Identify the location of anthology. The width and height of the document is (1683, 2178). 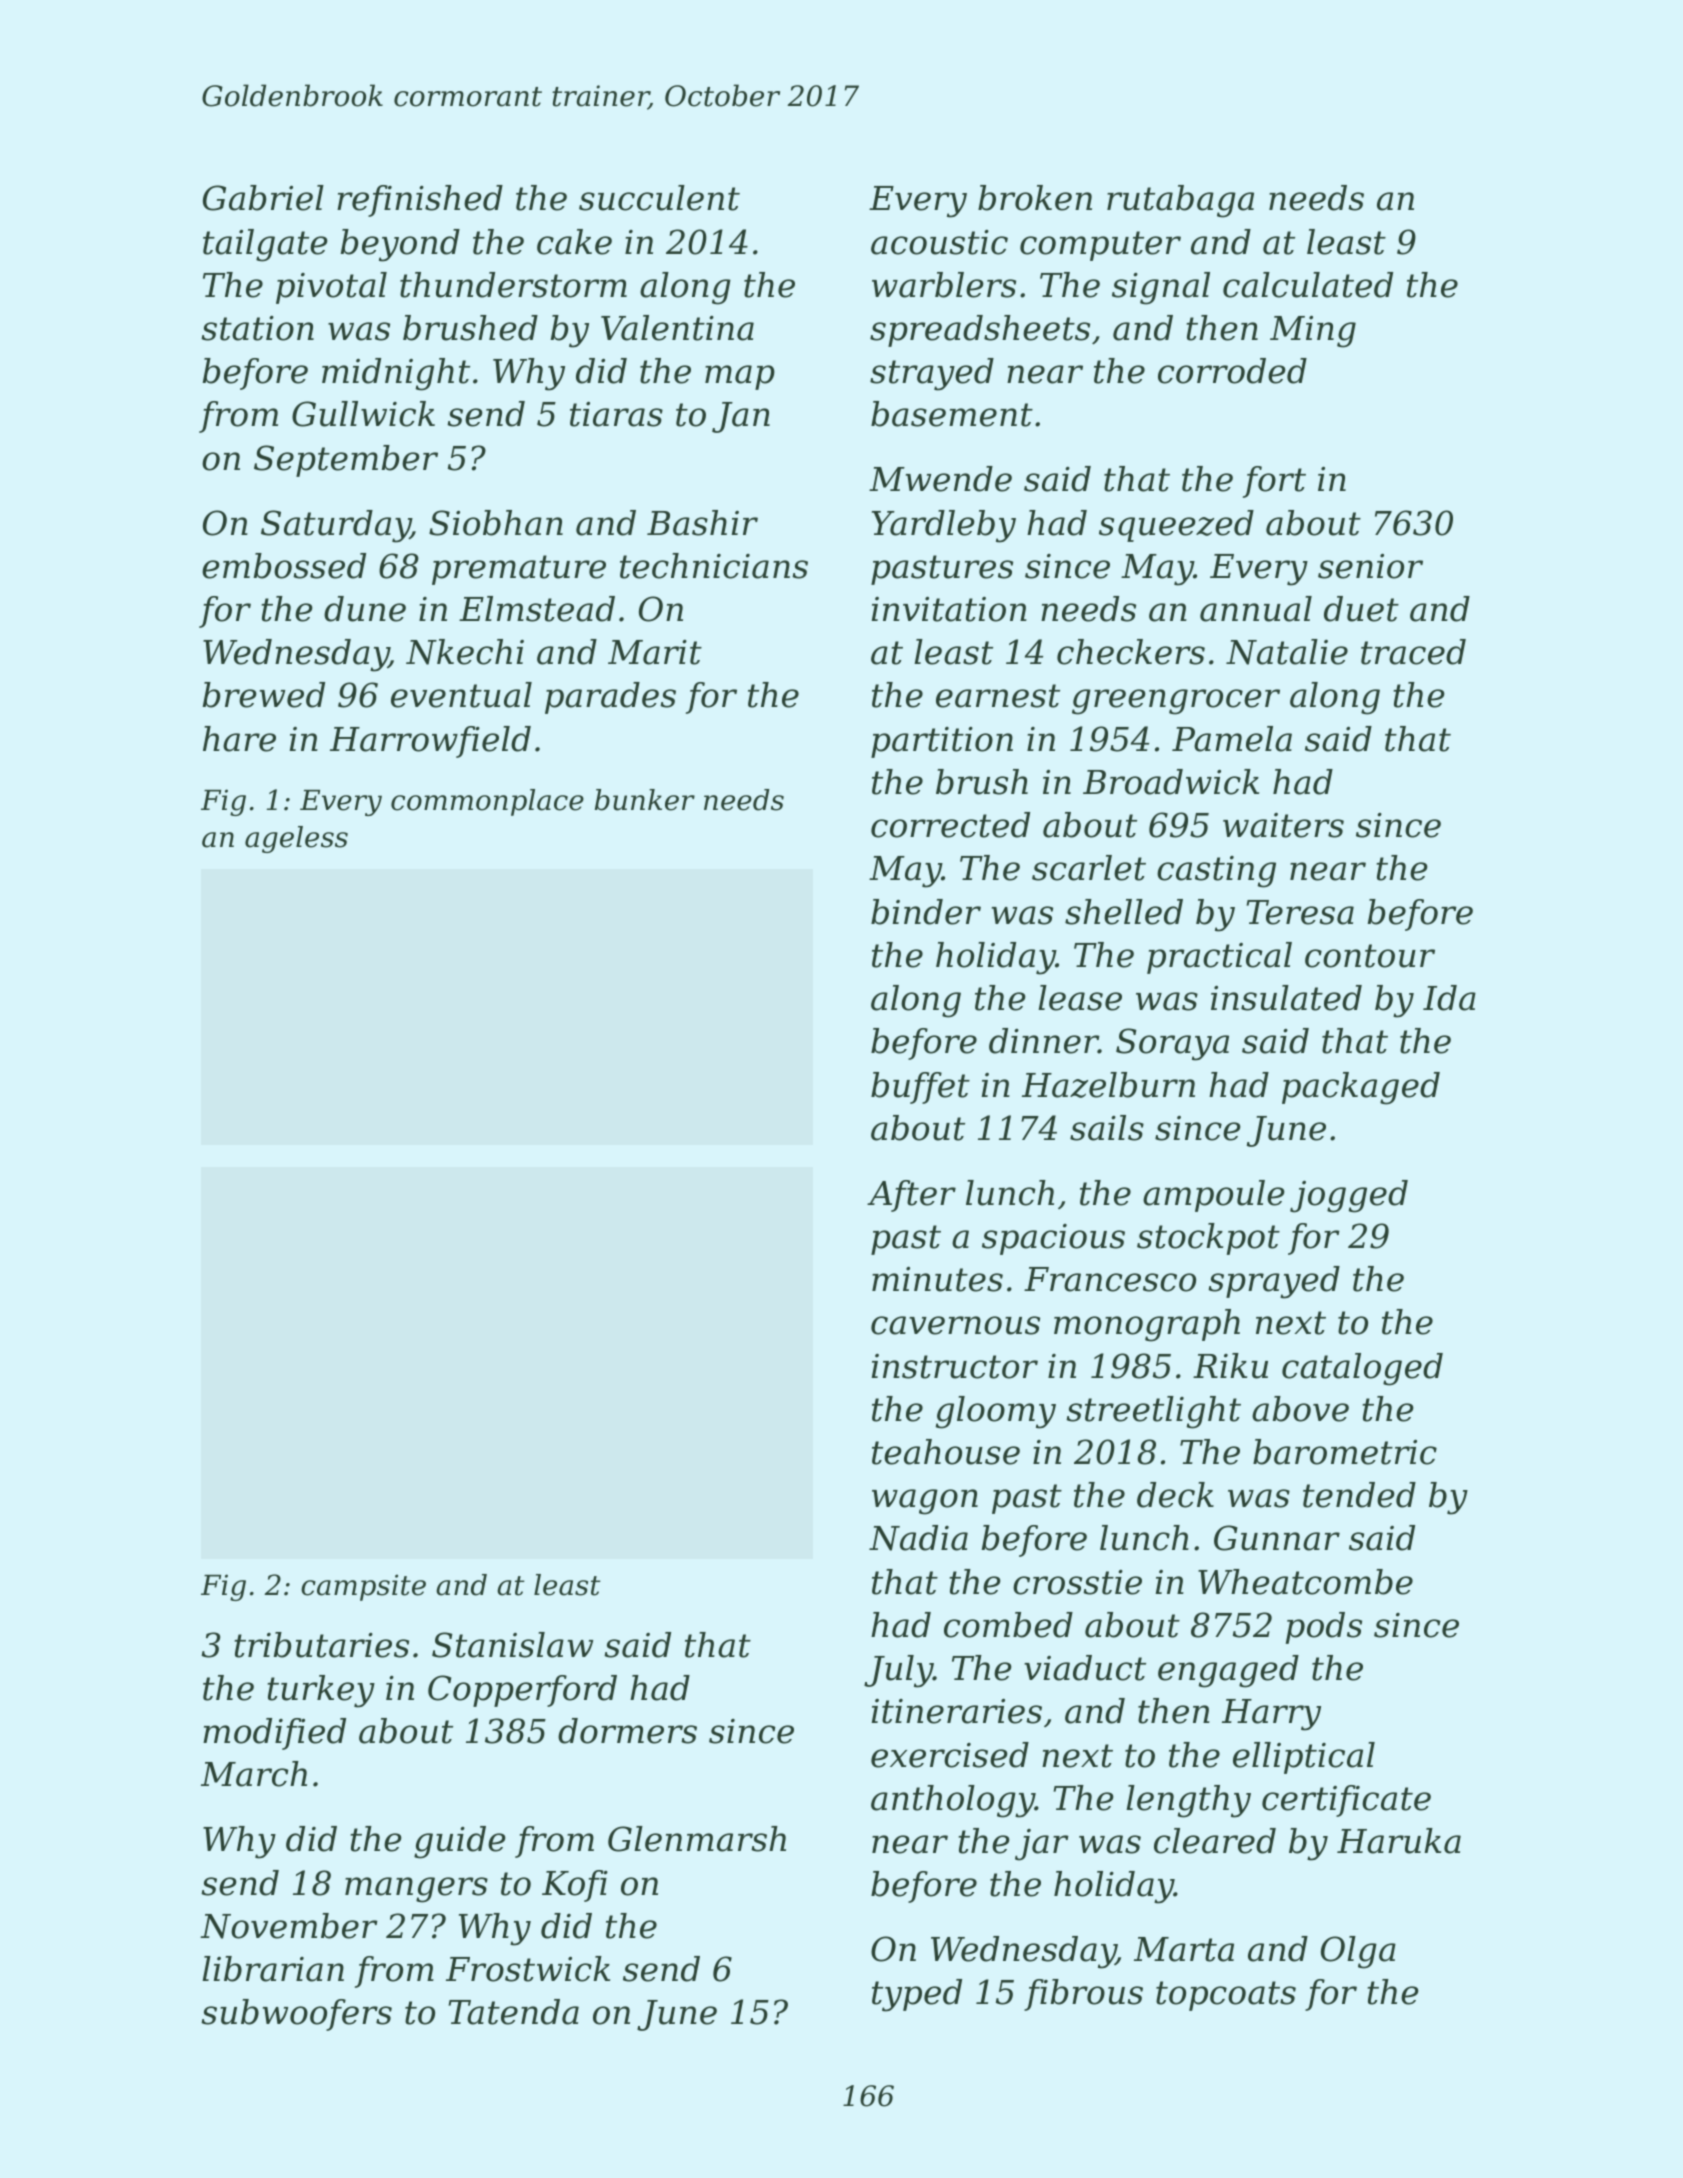
(953, 1801).
